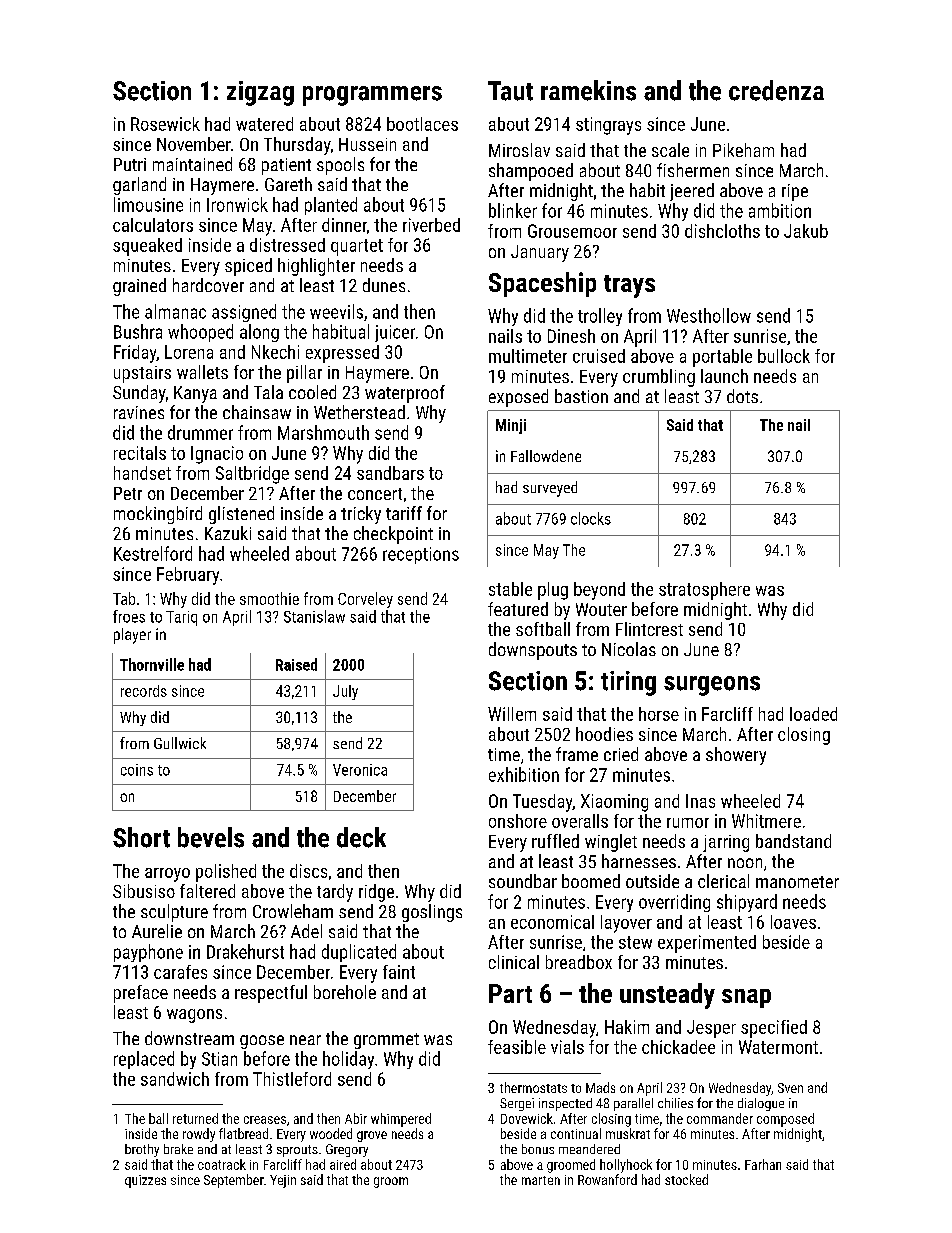 The width and height of the page is (952, 1233). What do you see at coordinates (540, 253) in the page?
I see `January` at bounding box center [540, 253].
